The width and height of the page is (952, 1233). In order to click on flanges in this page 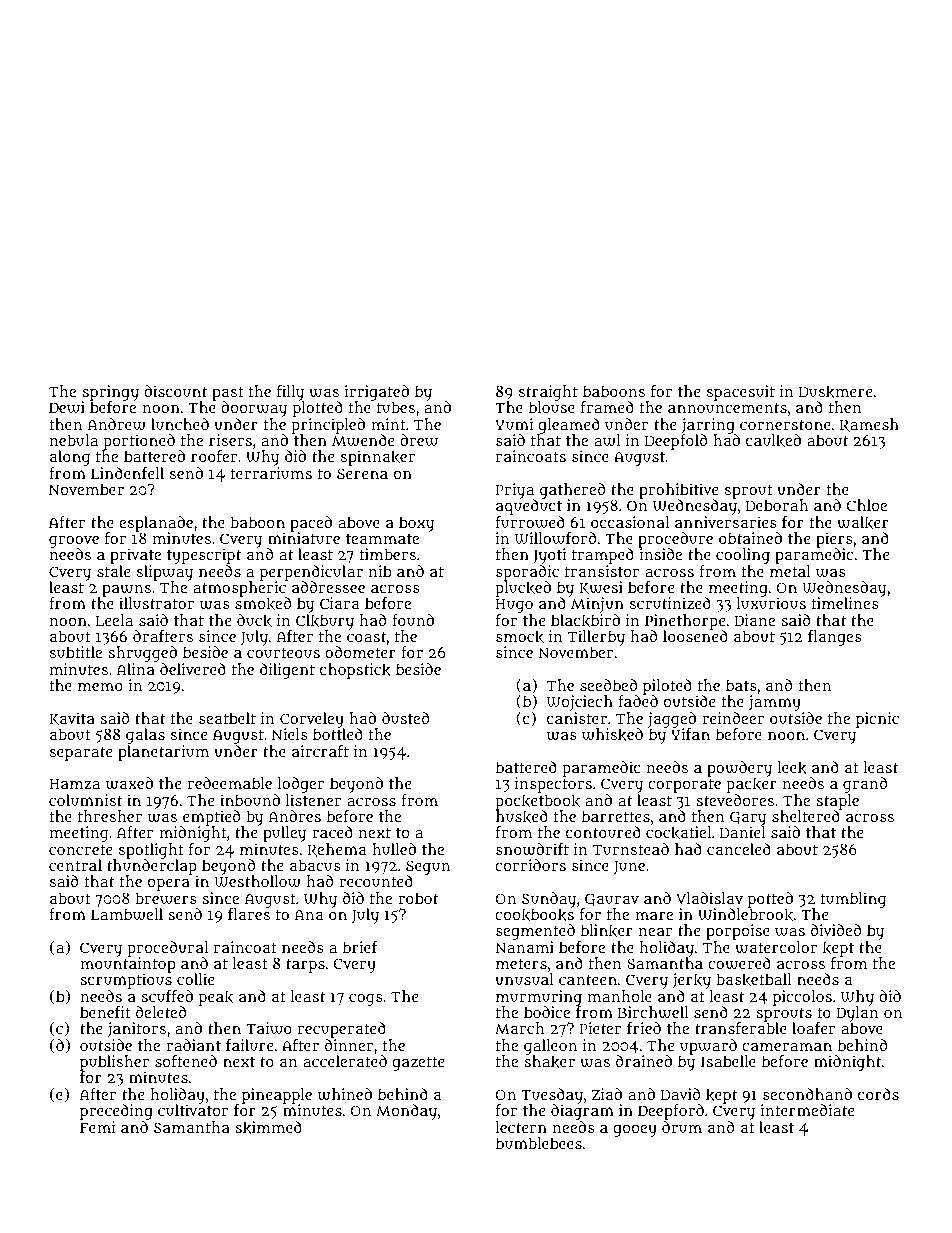, I will do `click(835, 638)`.
